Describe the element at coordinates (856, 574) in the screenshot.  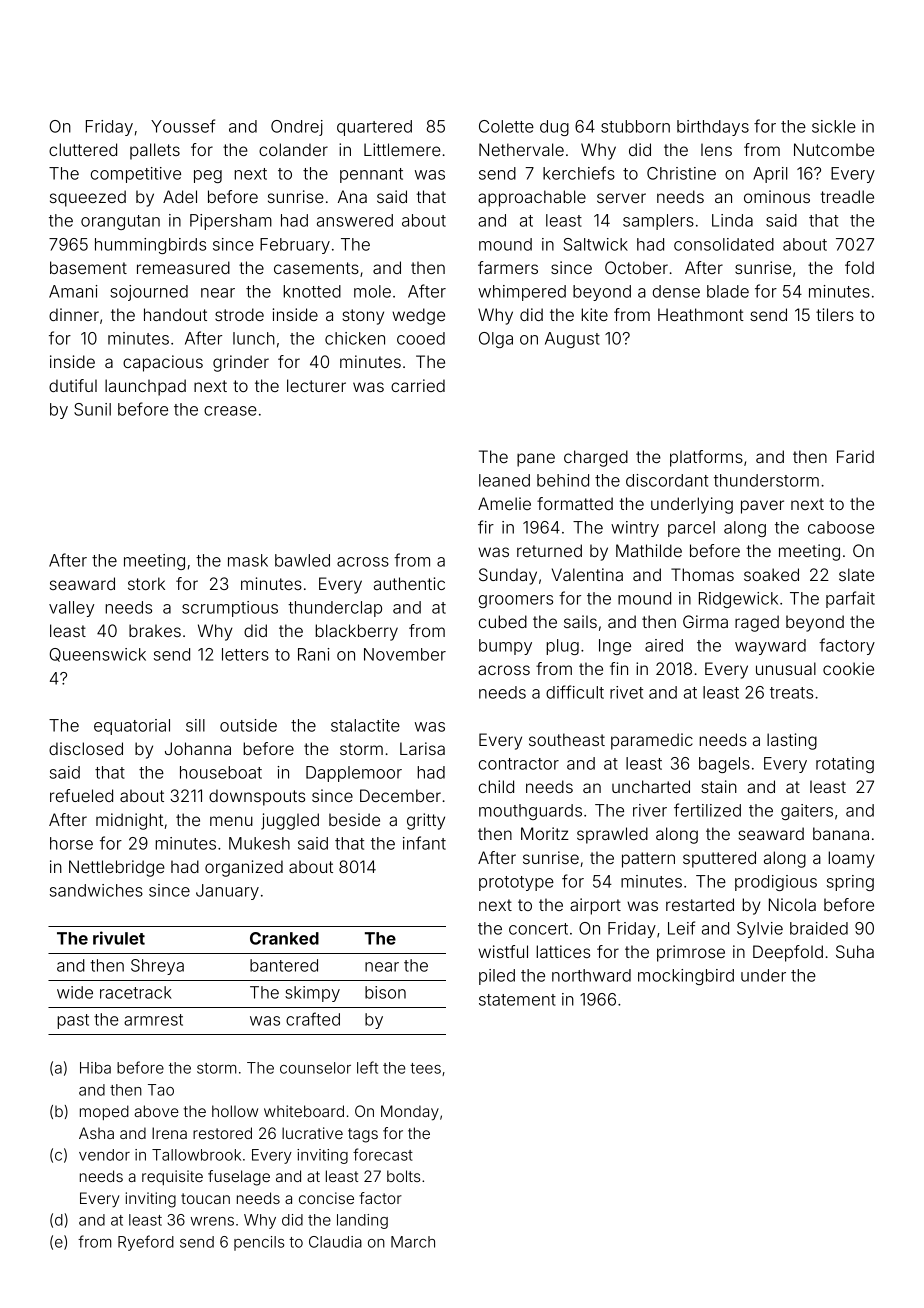
I see `slate` at that location.
